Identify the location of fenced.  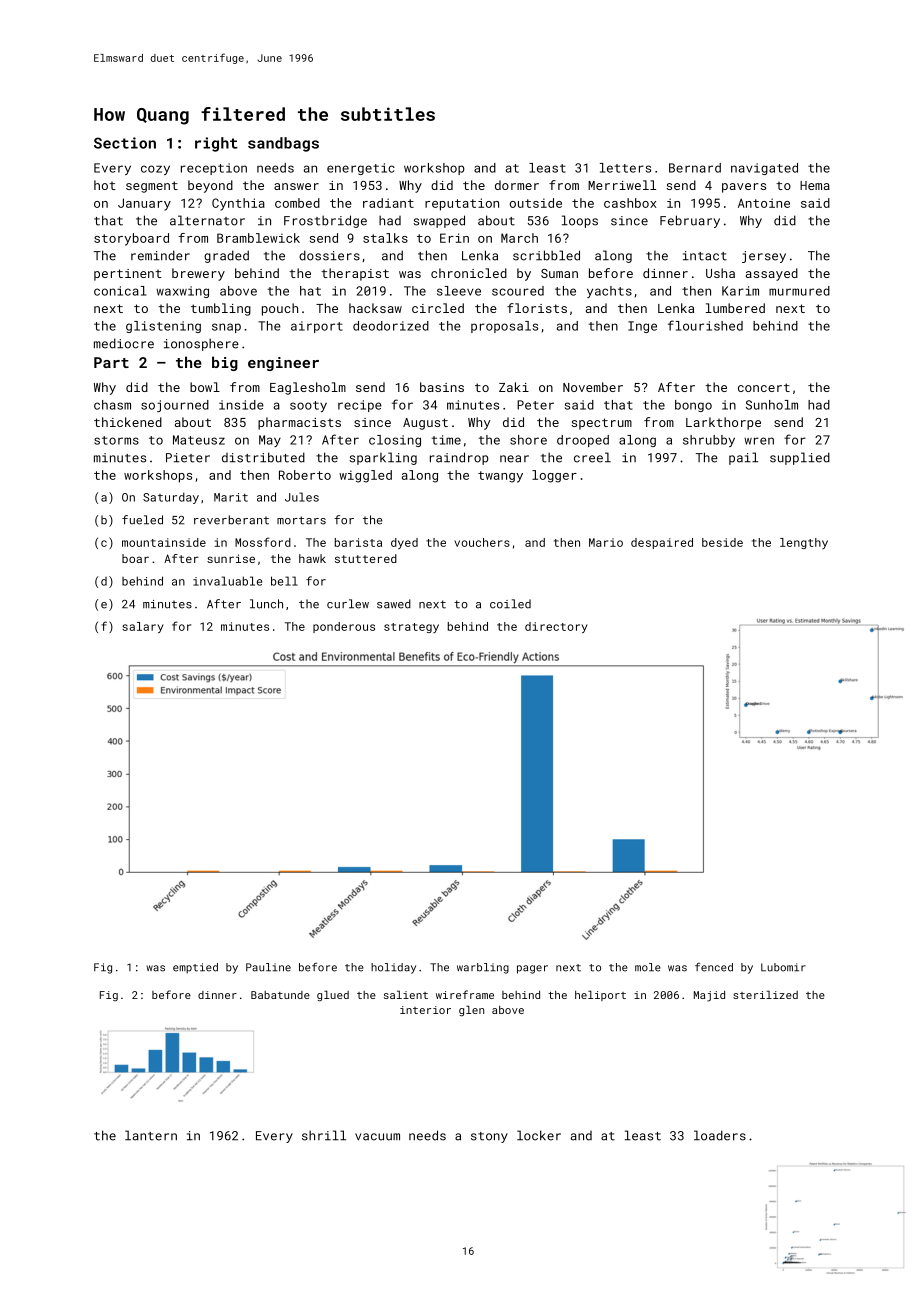
(714, 967).
